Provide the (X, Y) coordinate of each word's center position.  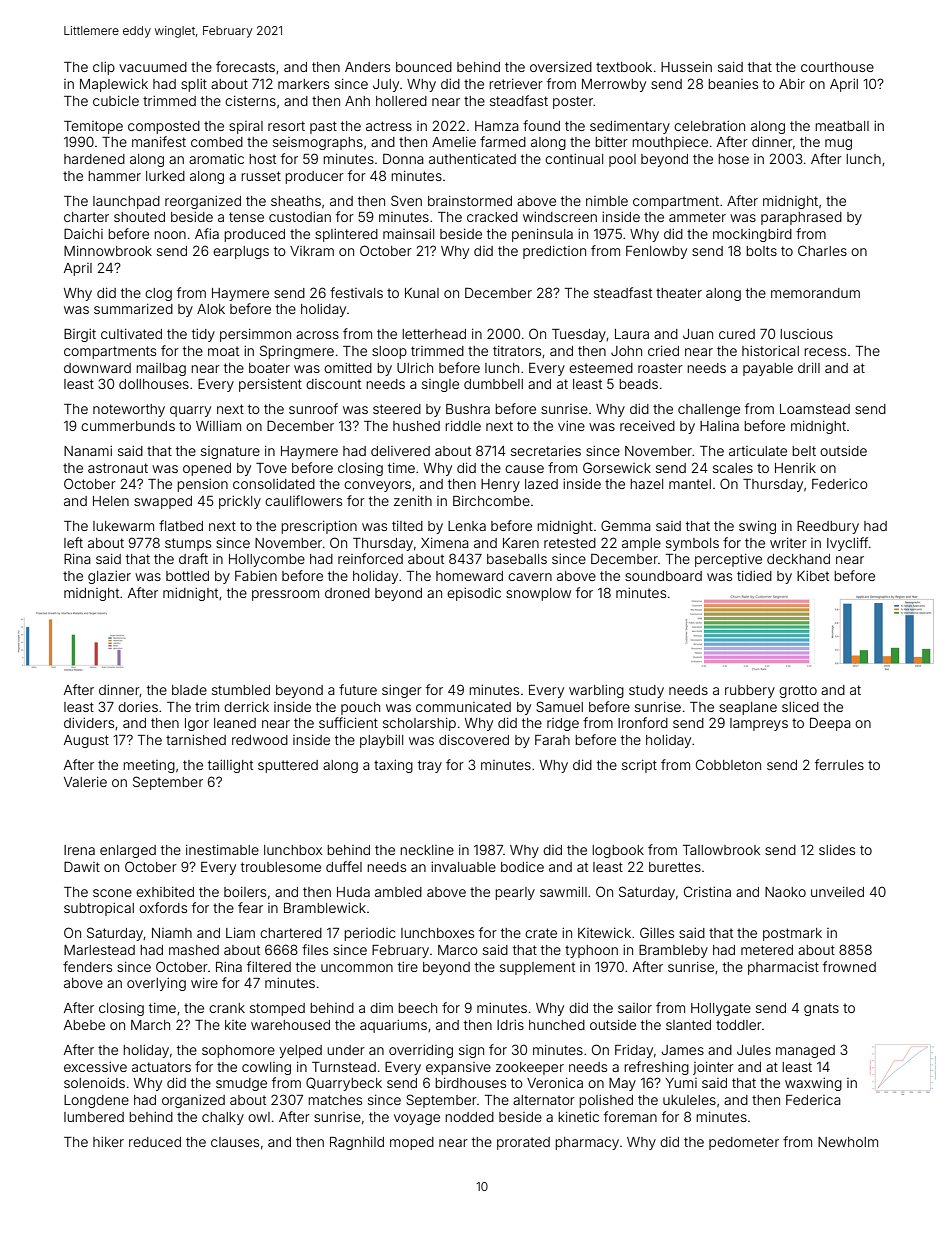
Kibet (813, 576)
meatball (842, 126)
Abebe (84, 1025)
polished (606, 1101)
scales (733, 468)
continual (574, 159)
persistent (270, 385)
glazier (109, 577)
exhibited (165, 892)
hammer (114, 176)
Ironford (643, 722)
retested (570, 543)
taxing (393, 766)
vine (571, 426)
